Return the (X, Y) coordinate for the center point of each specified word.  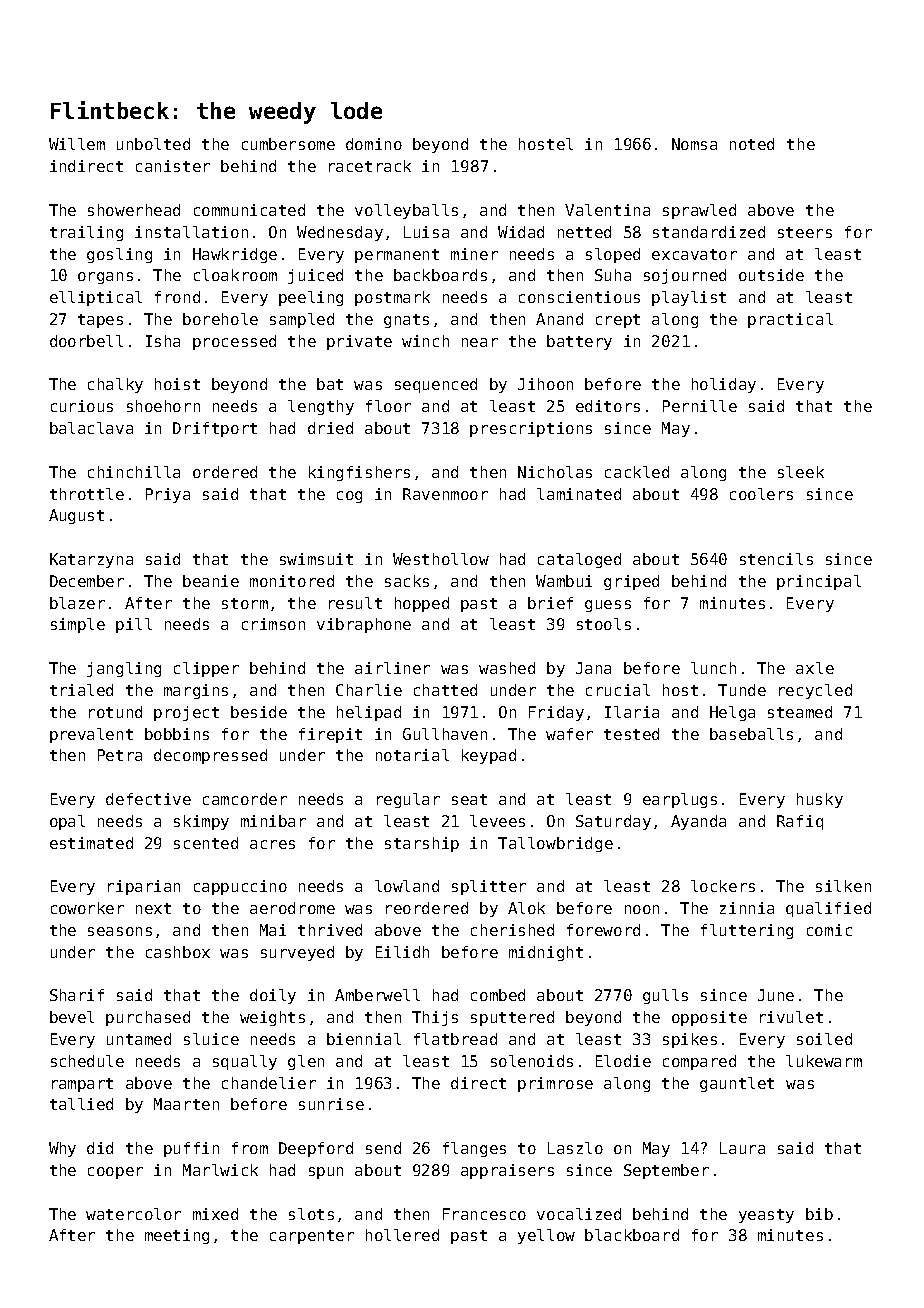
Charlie (369, 690)
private (359, 342)
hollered (402, 1235)
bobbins (177, 734)
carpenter (312, 1237)
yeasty (766, 1216)
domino (374, 144)
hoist (177, 384)
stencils (776, 559)
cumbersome (288, 144)
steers (805, 232)
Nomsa (694, 144)
